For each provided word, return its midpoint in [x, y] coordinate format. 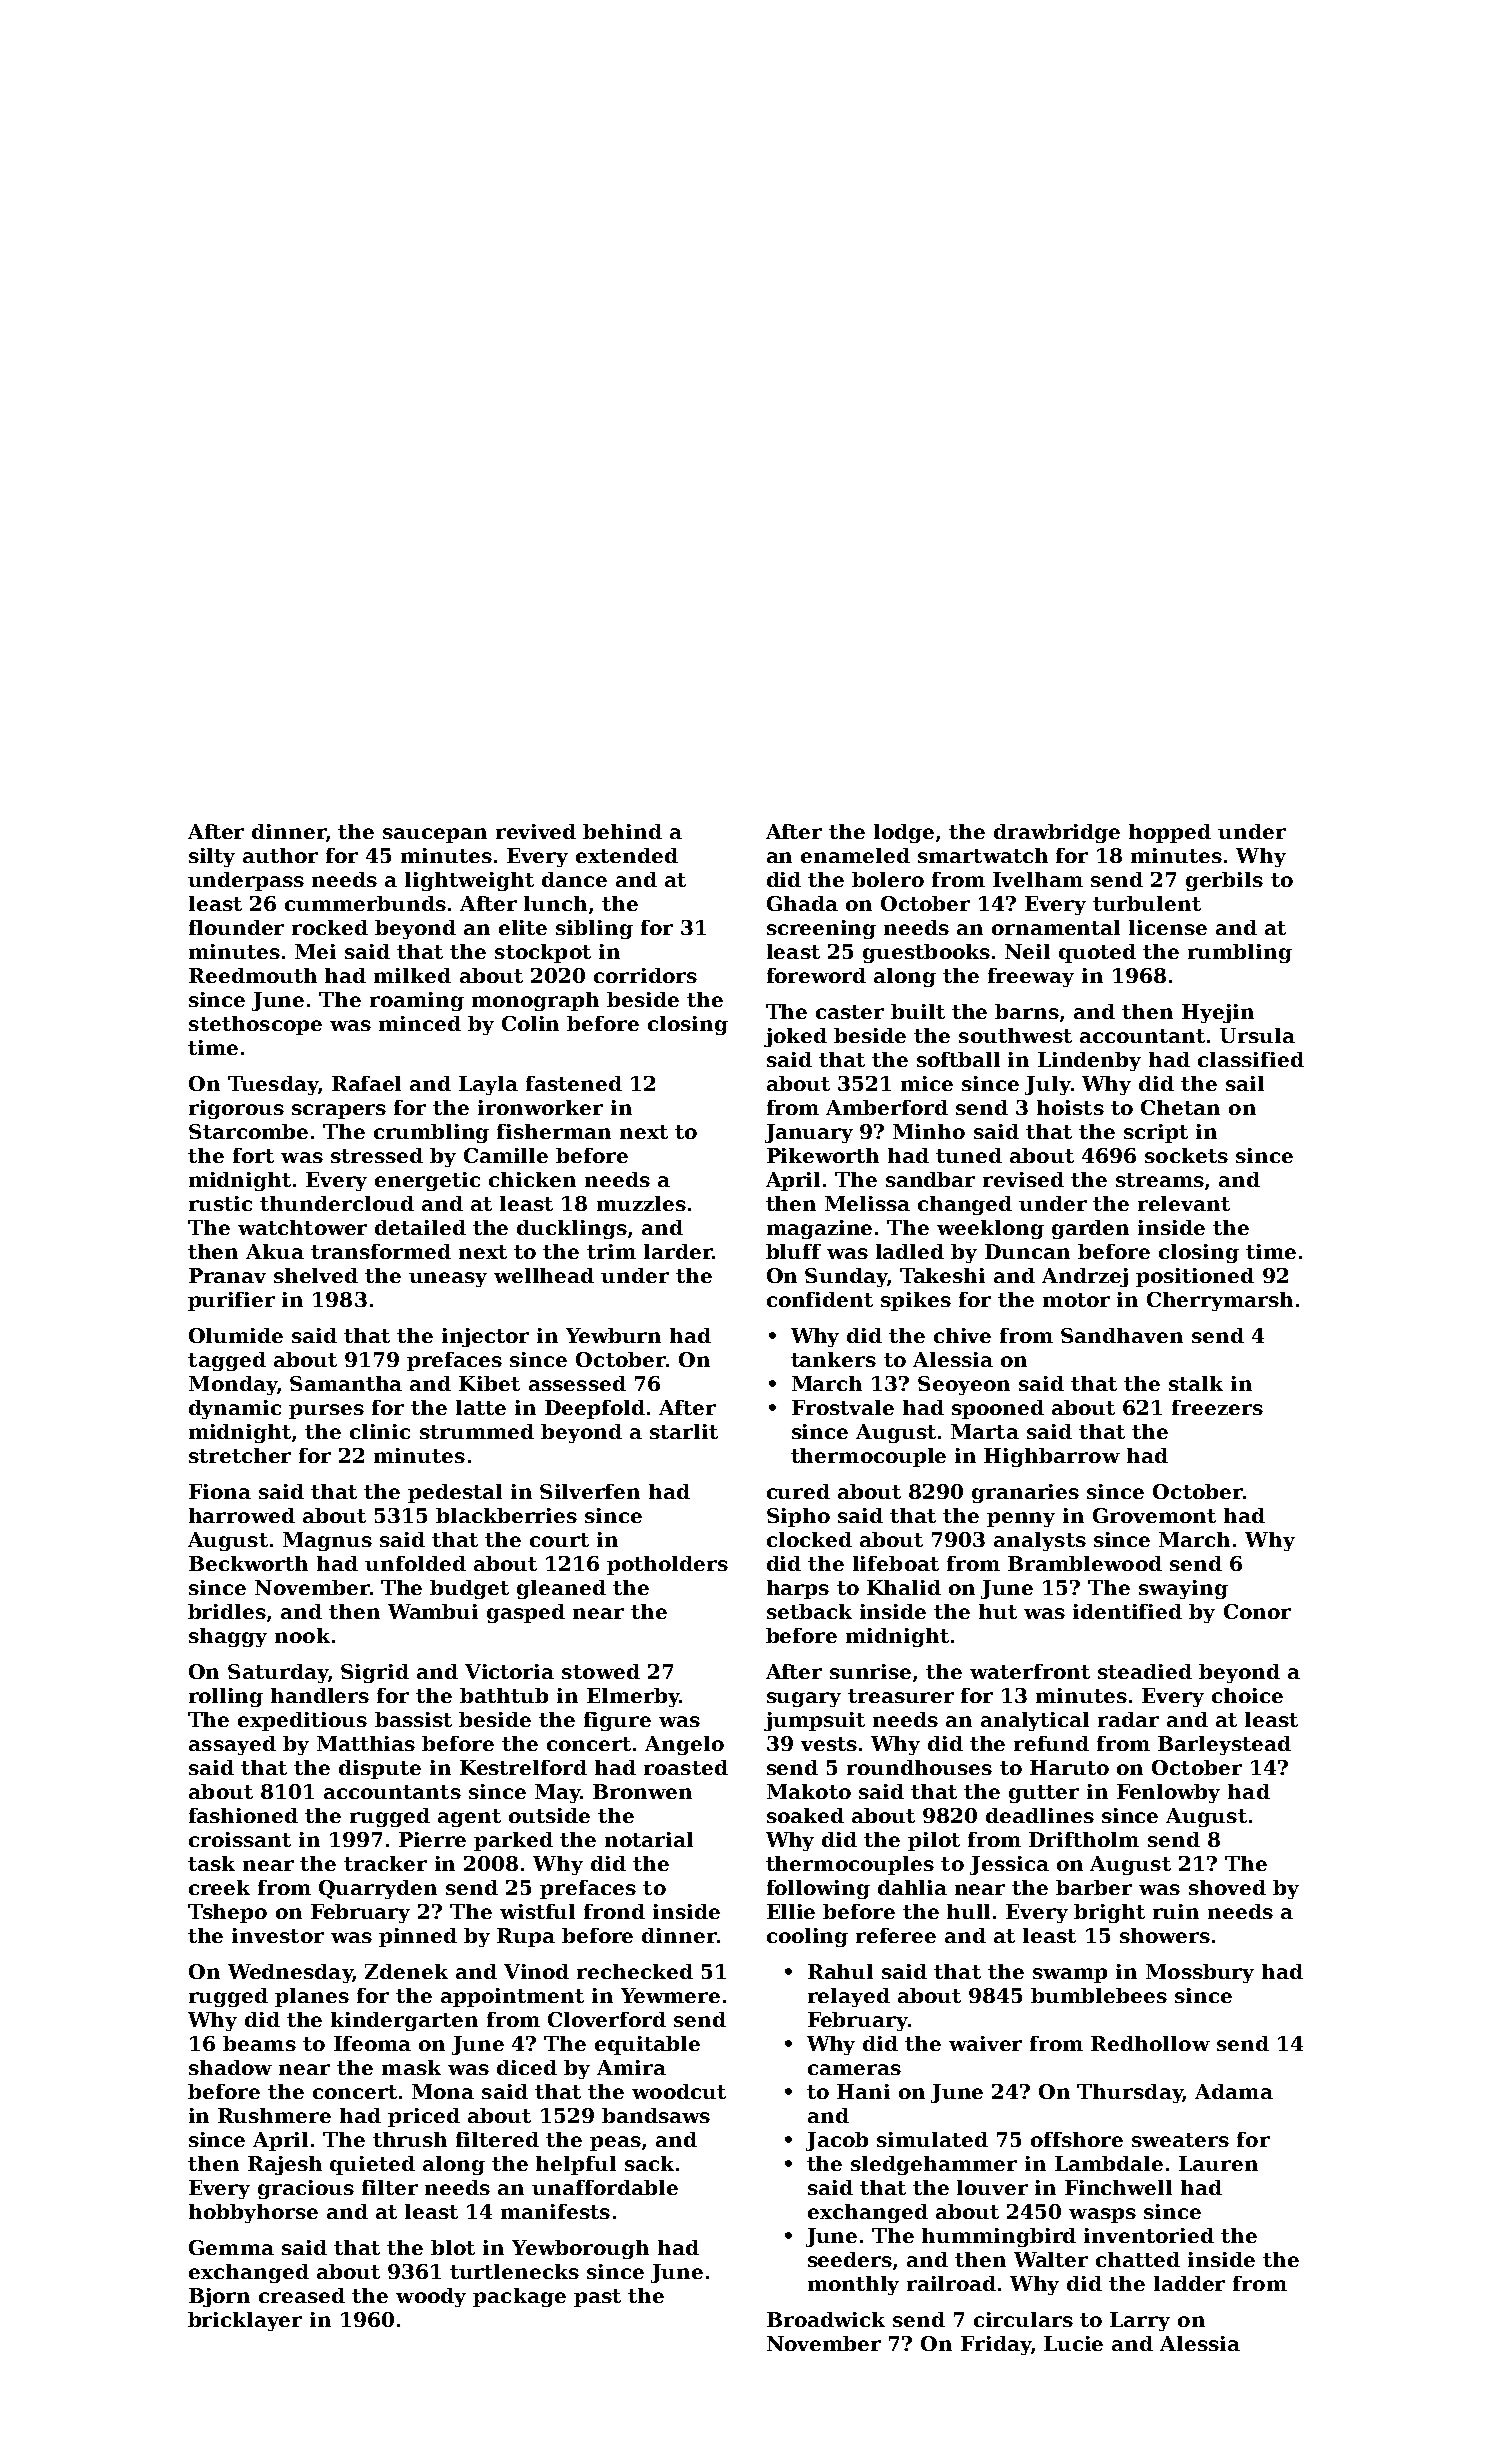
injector [485, 1337]
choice [1247, 1695]
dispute [380, 1769]
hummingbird [999, 2237]
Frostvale [843, 1407]
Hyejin [1218, 1013]
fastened [574, 1083]
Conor [1257, 1611]
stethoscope [255, 1025]
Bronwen [642, 1791]
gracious [306, 2189]
